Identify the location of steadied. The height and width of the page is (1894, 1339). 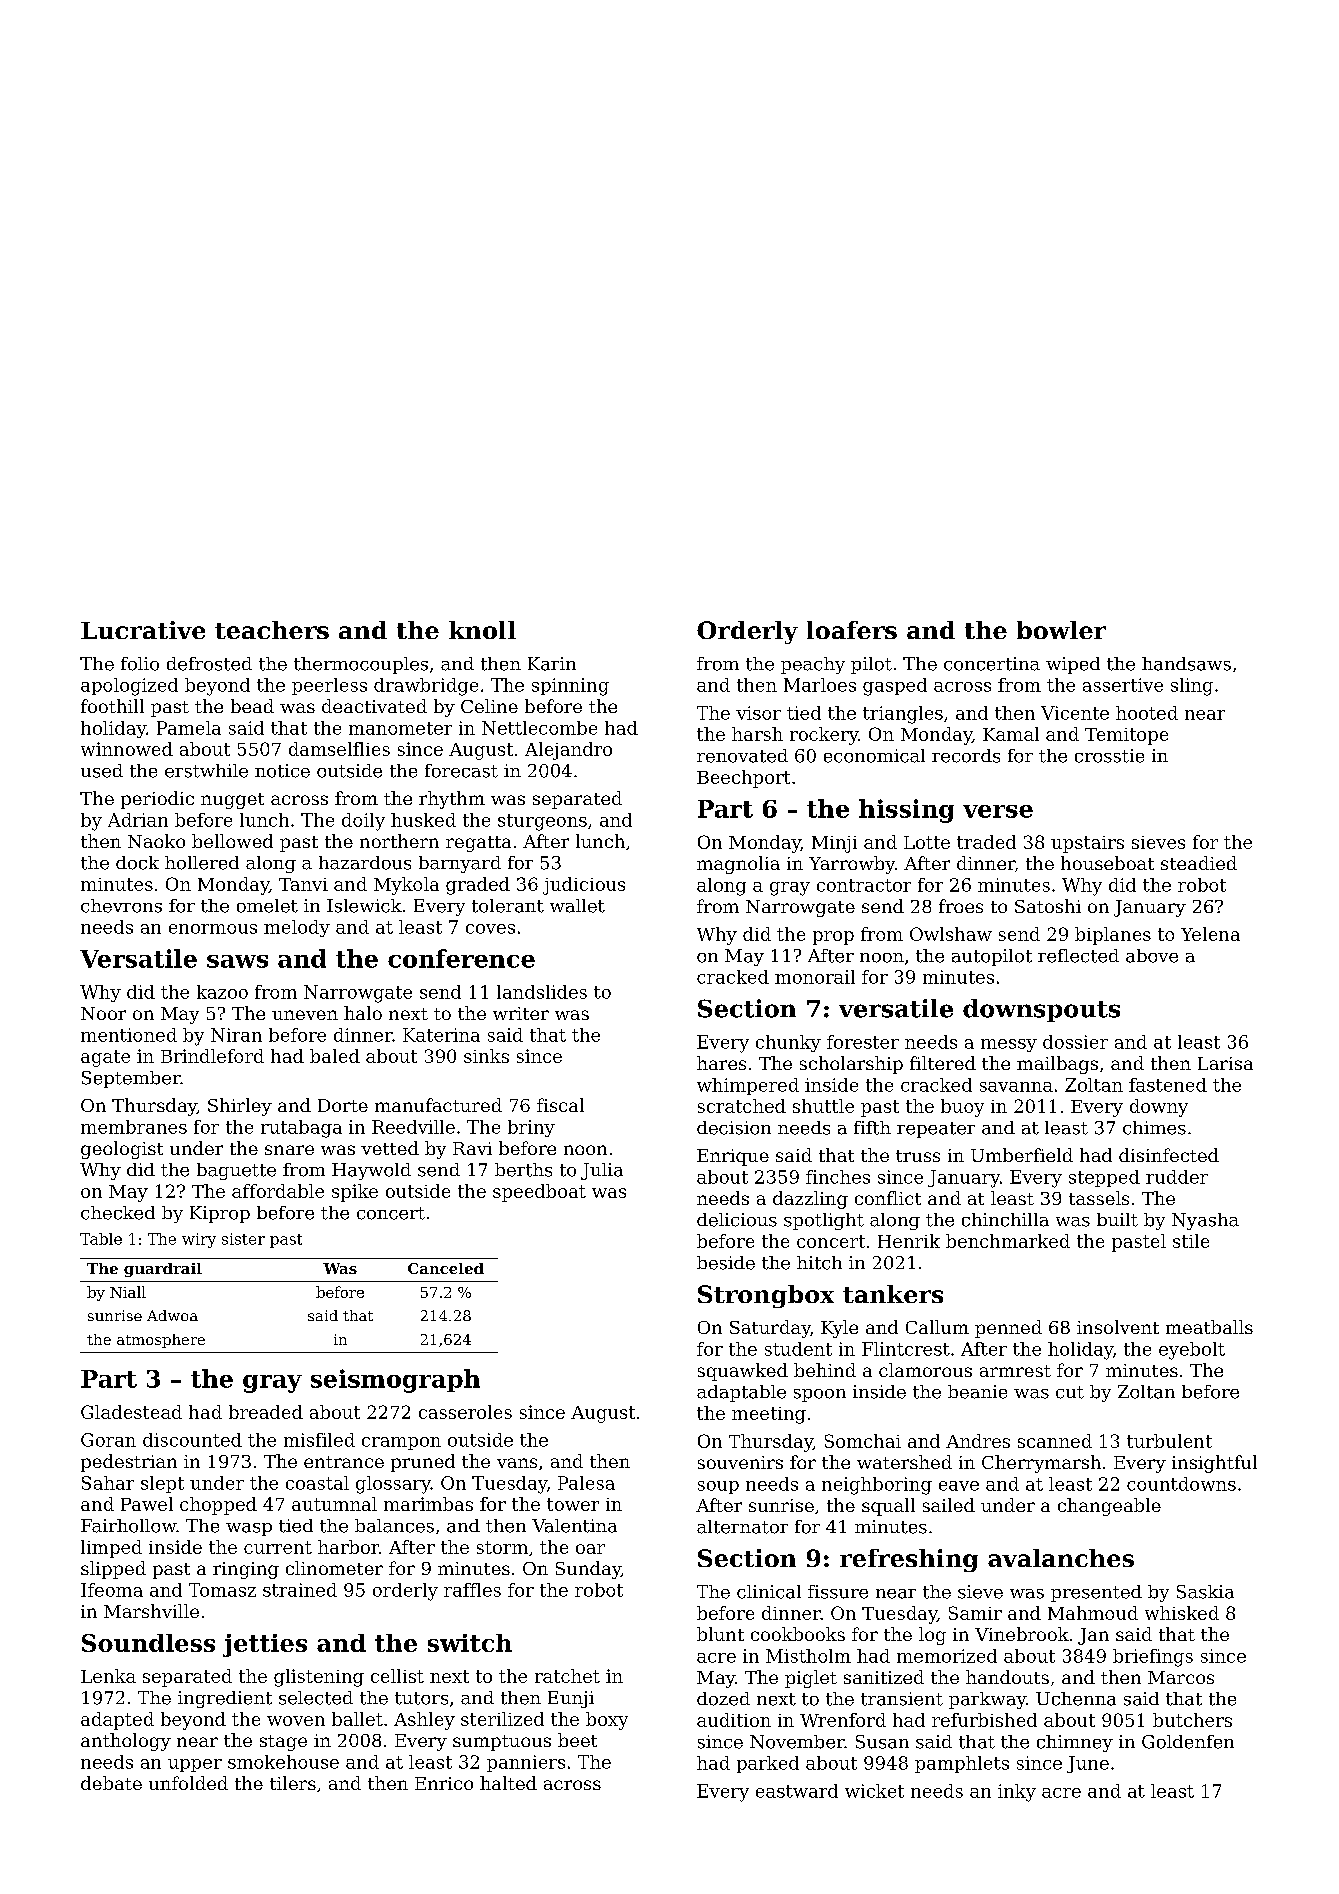
(1199, 863).
